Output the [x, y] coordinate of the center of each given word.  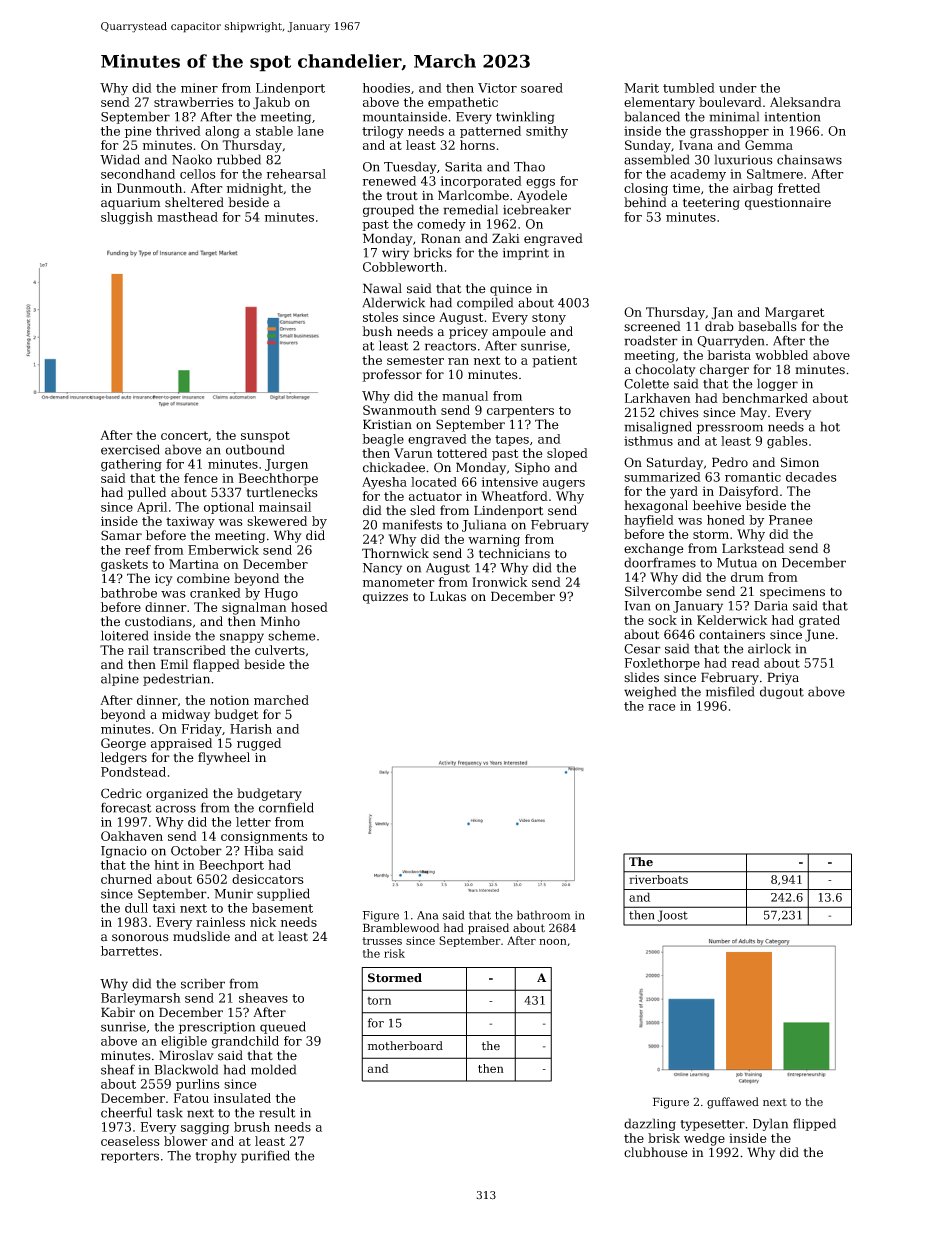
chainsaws [809, 159]
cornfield [286, 807]
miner [199, 88]
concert [184, 435]
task [170, 1112]
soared [542, 88]
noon [553, 942]
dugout [782, 692]
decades [811, 477]
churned [126, 879]
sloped [567, 454]
